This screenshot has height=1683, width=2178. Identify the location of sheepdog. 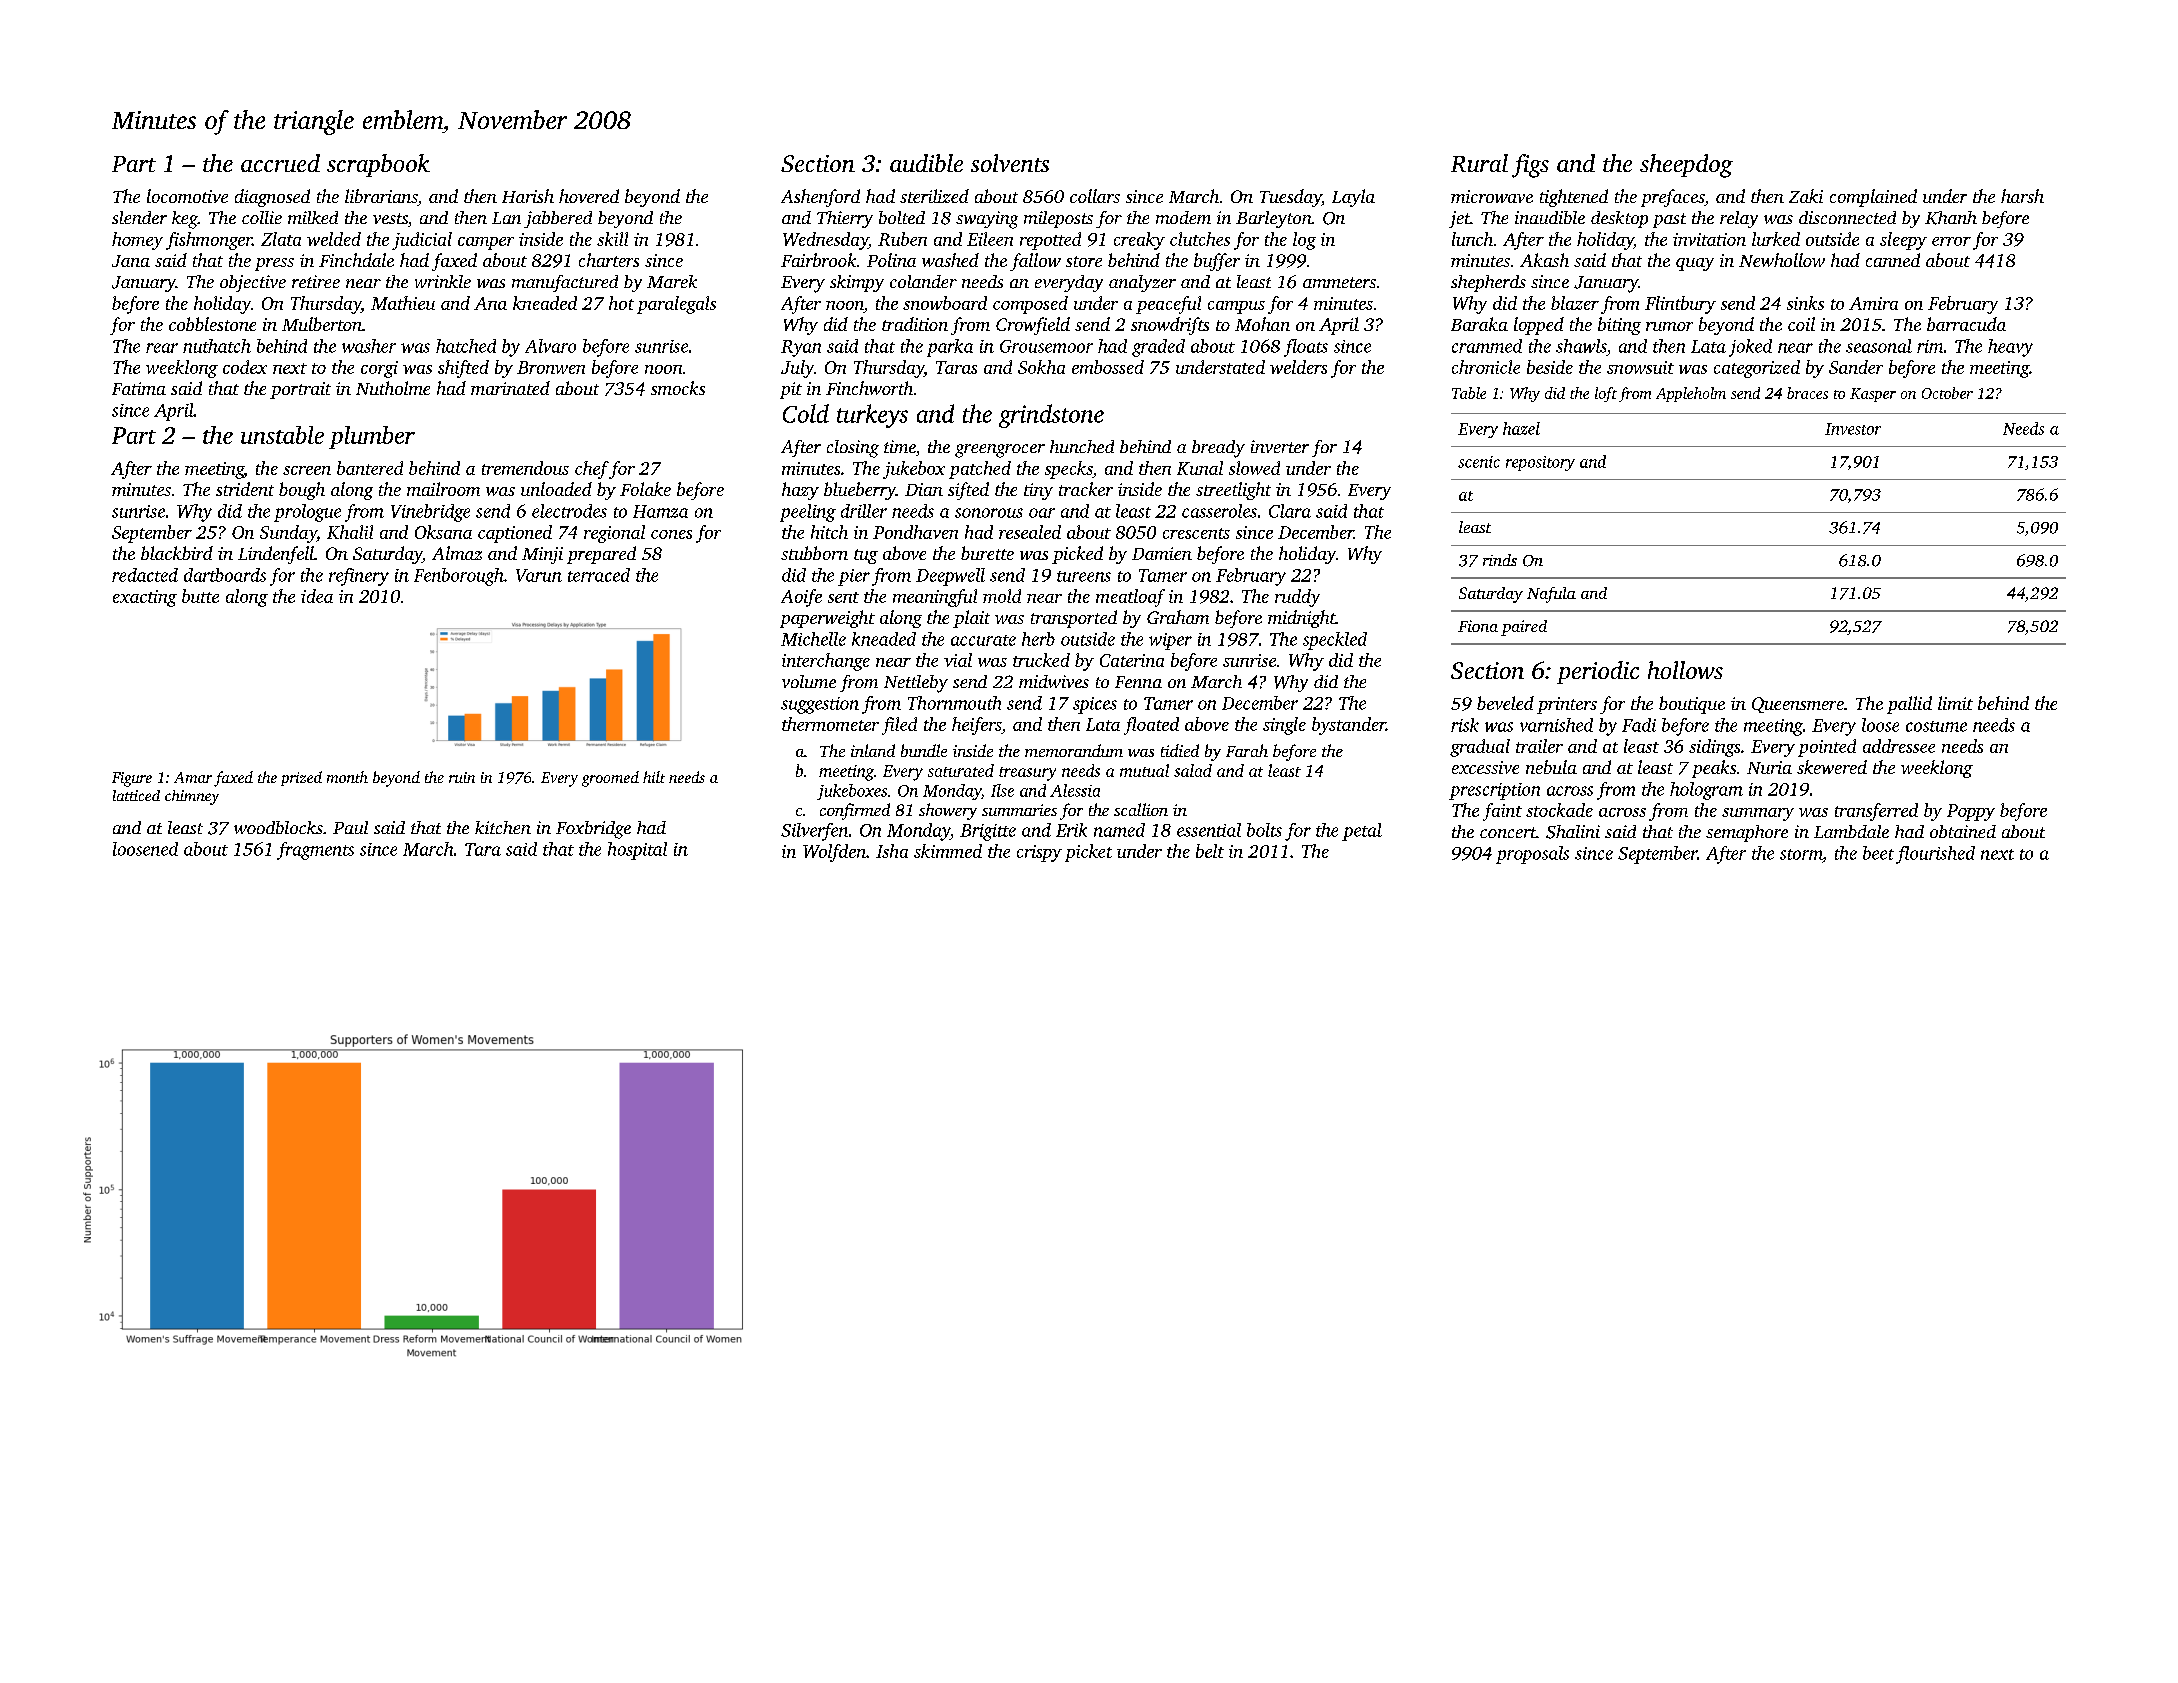
(1686, 166).
